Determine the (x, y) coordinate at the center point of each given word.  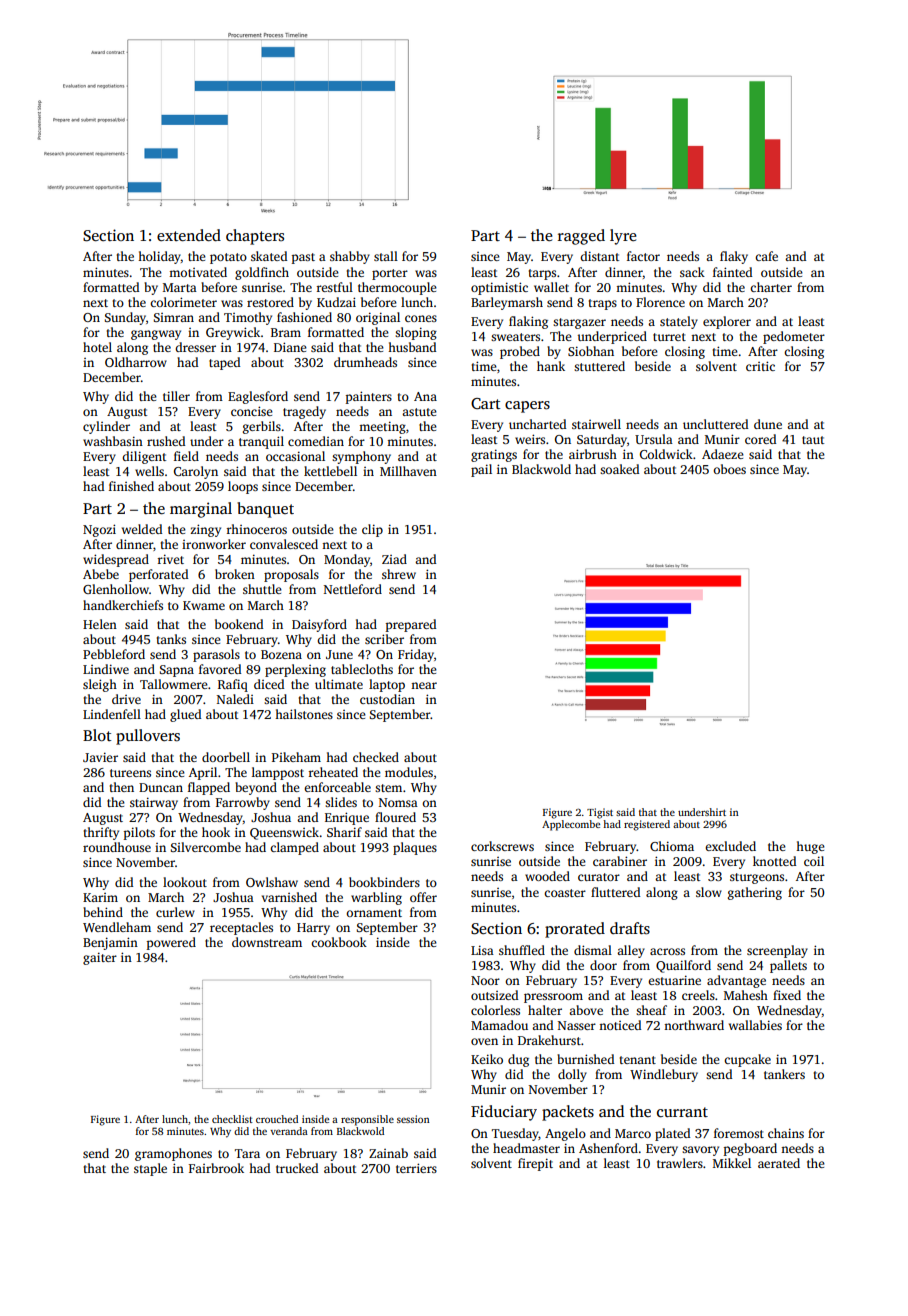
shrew (399, 574)
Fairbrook (216, 1168)
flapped (209, 788)
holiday (159, 257)
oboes (729, 469)
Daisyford (319, 625)
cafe (766, 256)
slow (709, 892)
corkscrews (502, 846)
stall (386, 256)
